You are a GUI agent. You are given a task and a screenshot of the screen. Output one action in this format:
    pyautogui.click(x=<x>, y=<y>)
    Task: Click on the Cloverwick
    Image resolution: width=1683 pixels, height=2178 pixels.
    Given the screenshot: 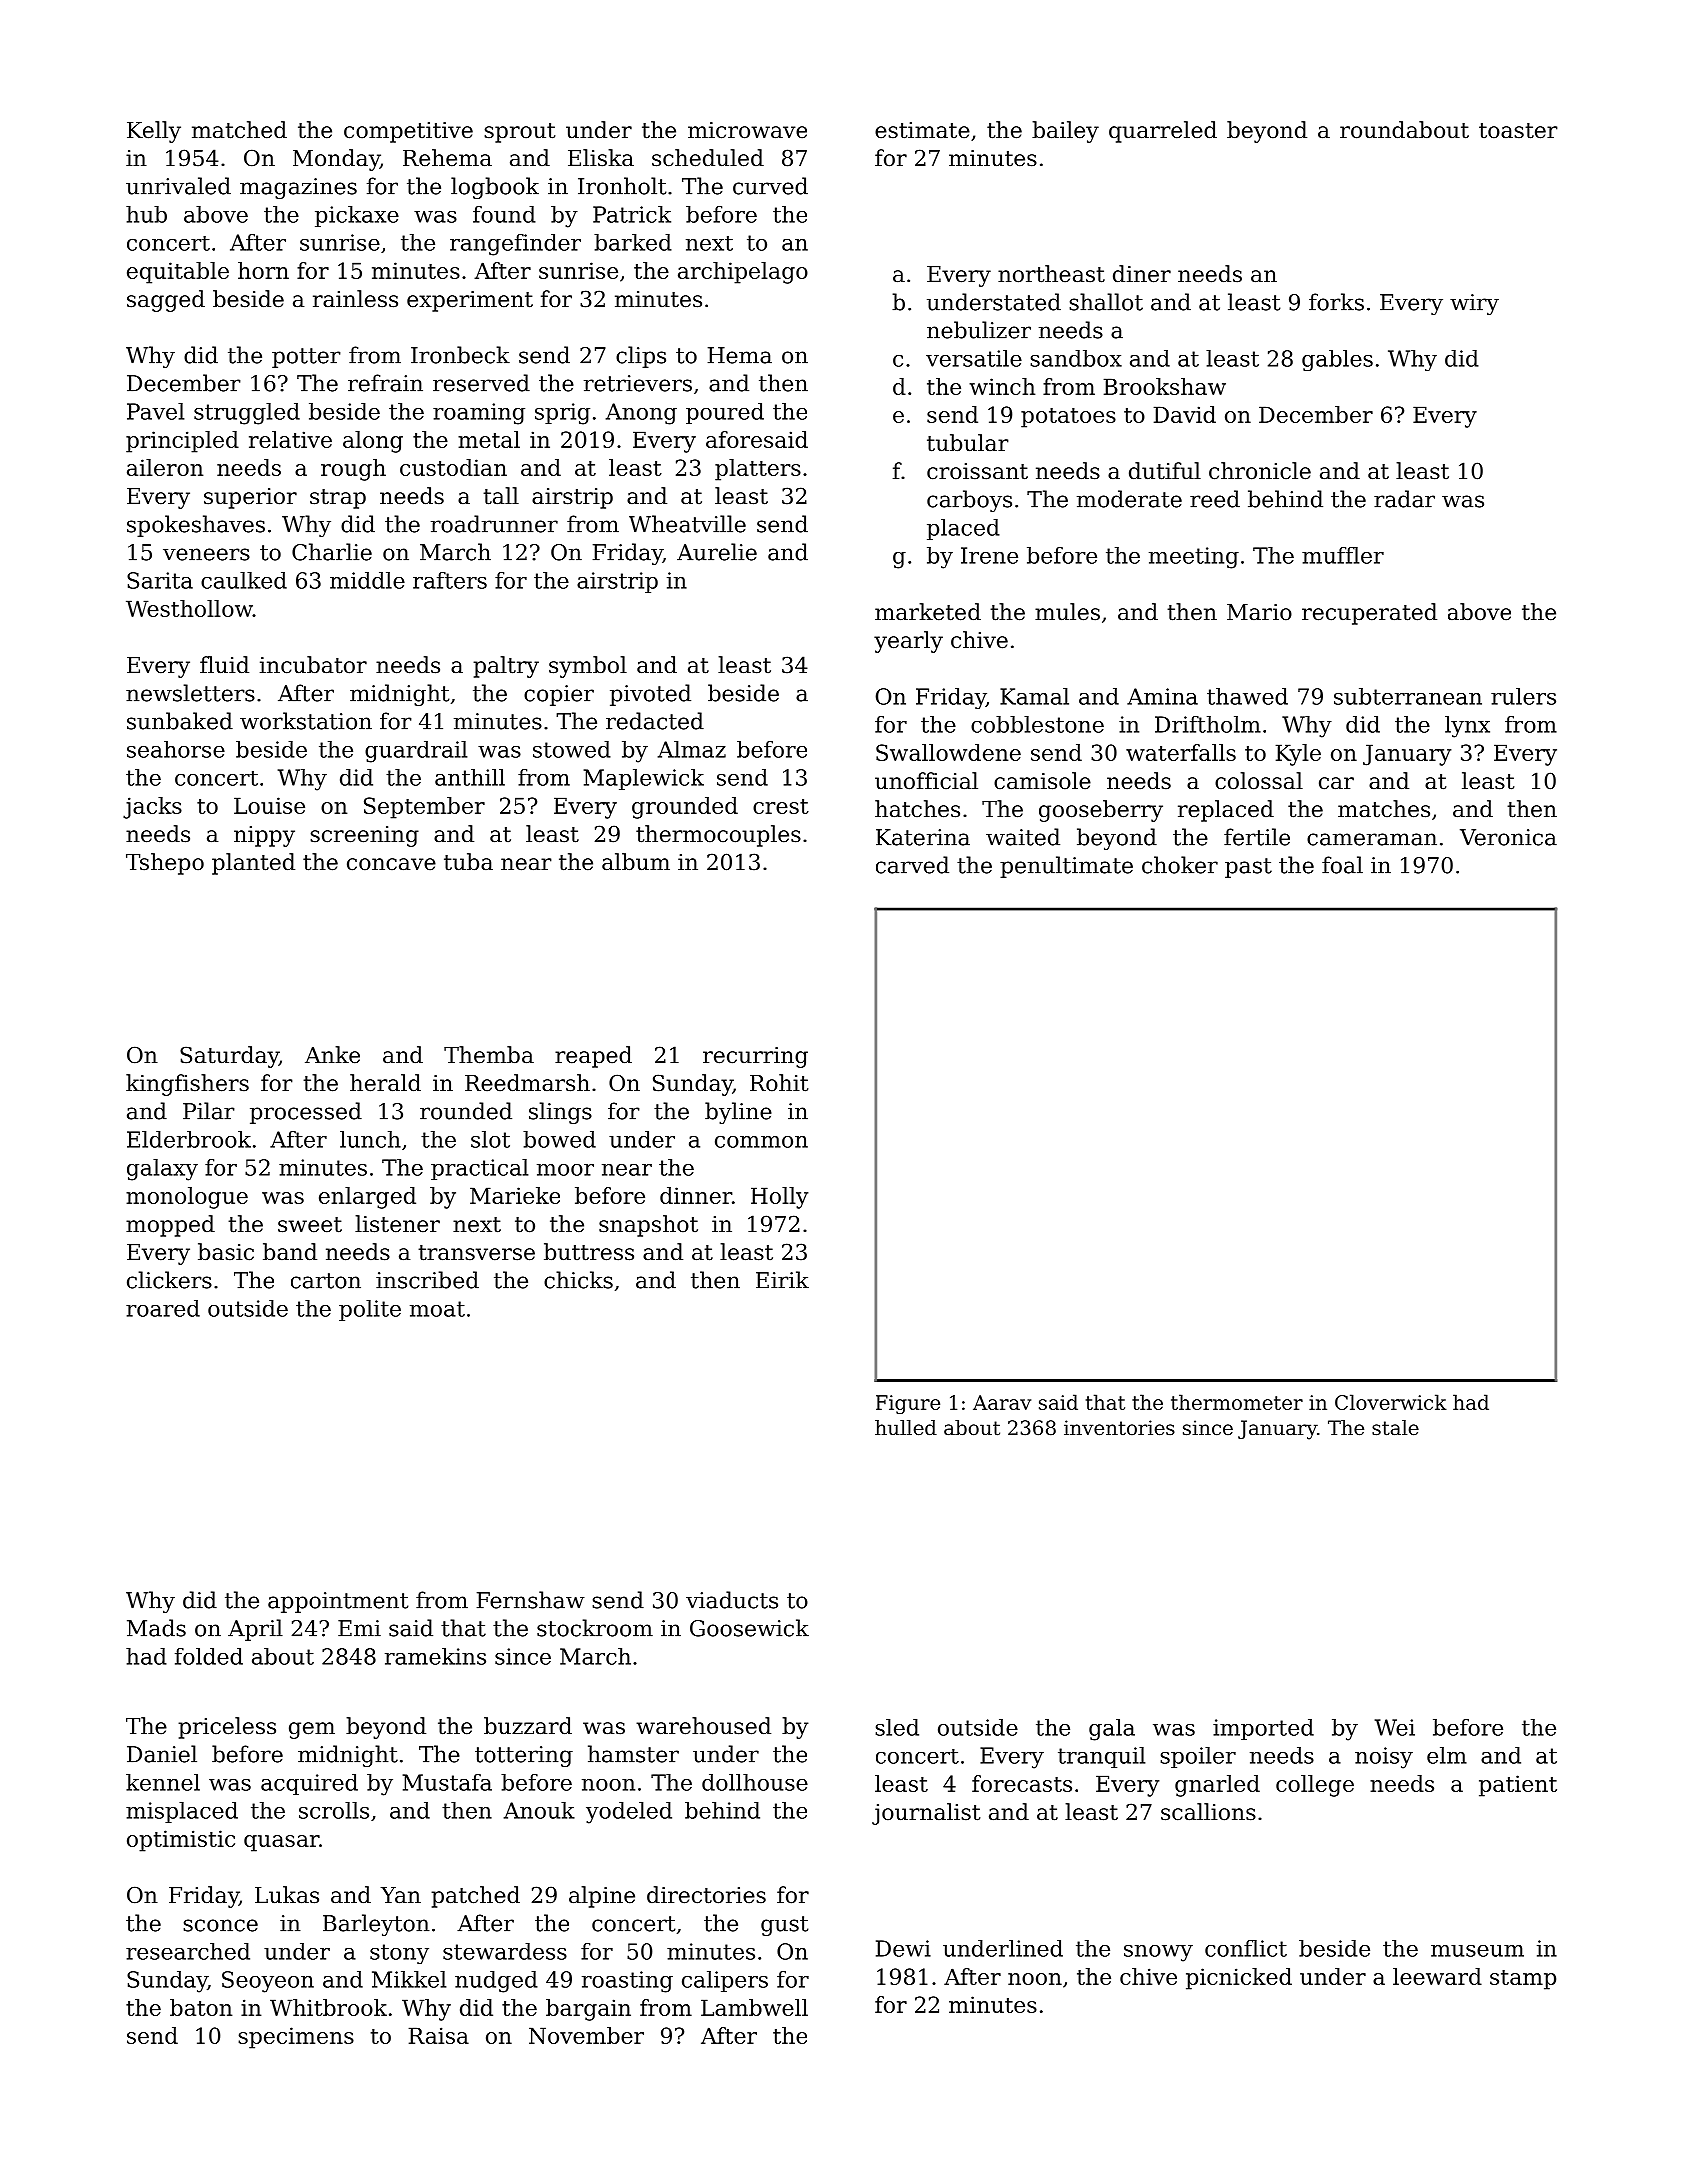 What is the action you would take?
    pyautogui.click(x=1391, y=1402)
